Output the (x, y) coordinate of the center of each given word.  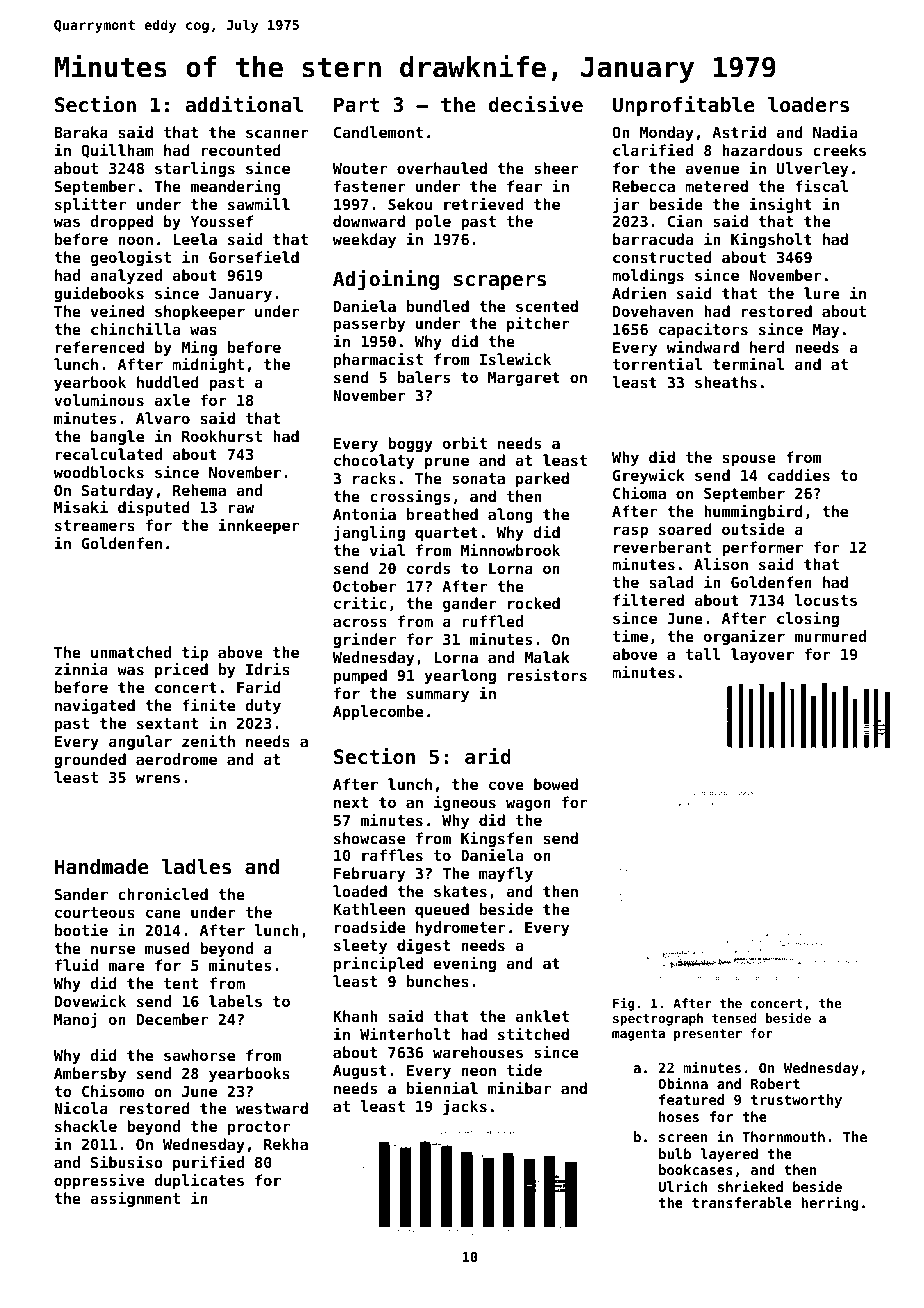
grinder (364, 640)
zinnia (81, 668)
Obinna (683, 1083)
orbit (465, 442)
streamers (95, 525)
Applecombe (378, 712)
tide (524, 1069)
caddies (799, 474)
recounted (241, 150)
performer (762, 548)
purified (208, 1163)
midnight (208, 365)
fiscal (821, 185)
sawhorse (199, 1055)
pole (433, 222)
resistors (547, 674)
